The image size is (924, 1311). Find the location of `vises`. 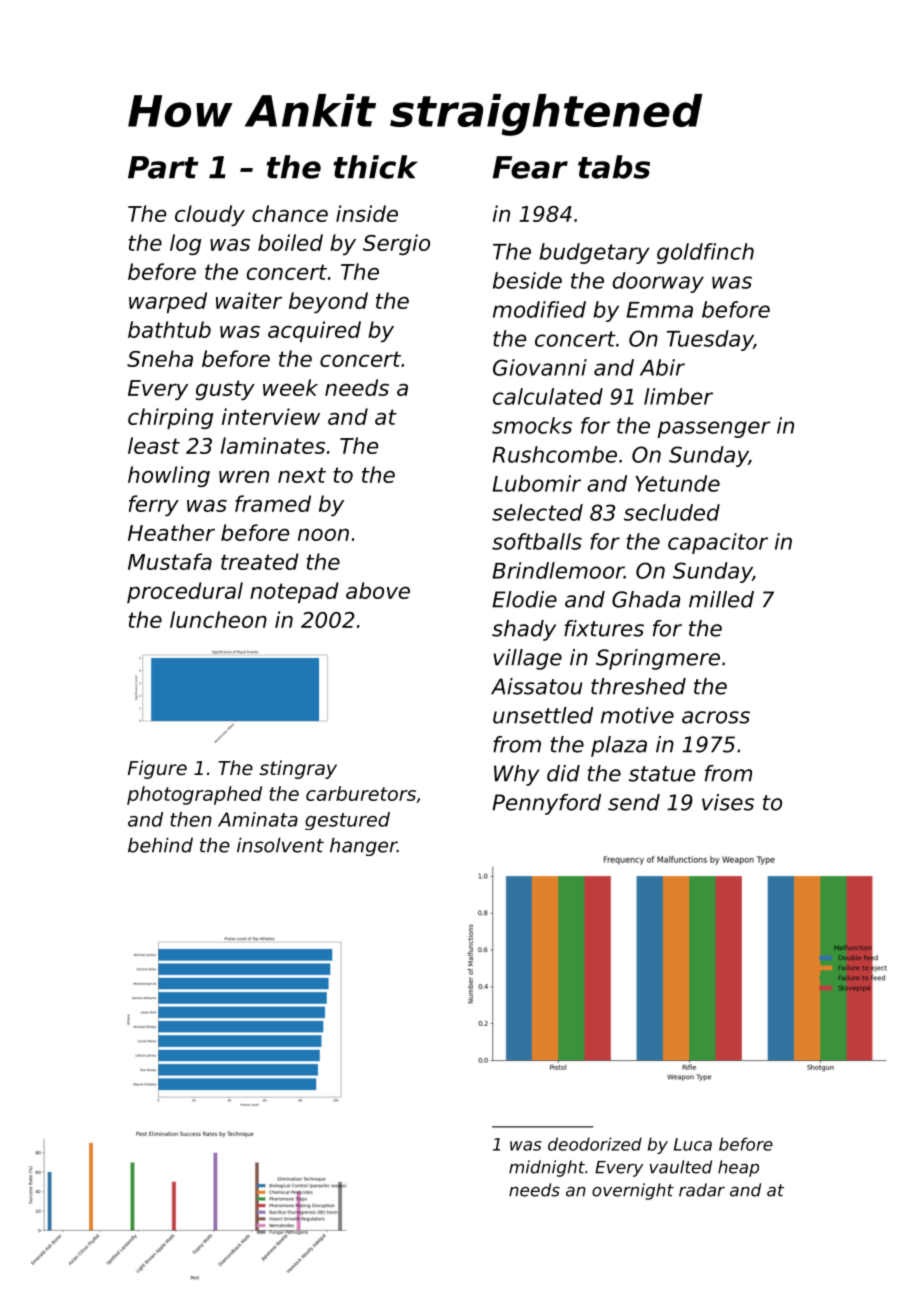

vises is located at coordinates (728, 802).
